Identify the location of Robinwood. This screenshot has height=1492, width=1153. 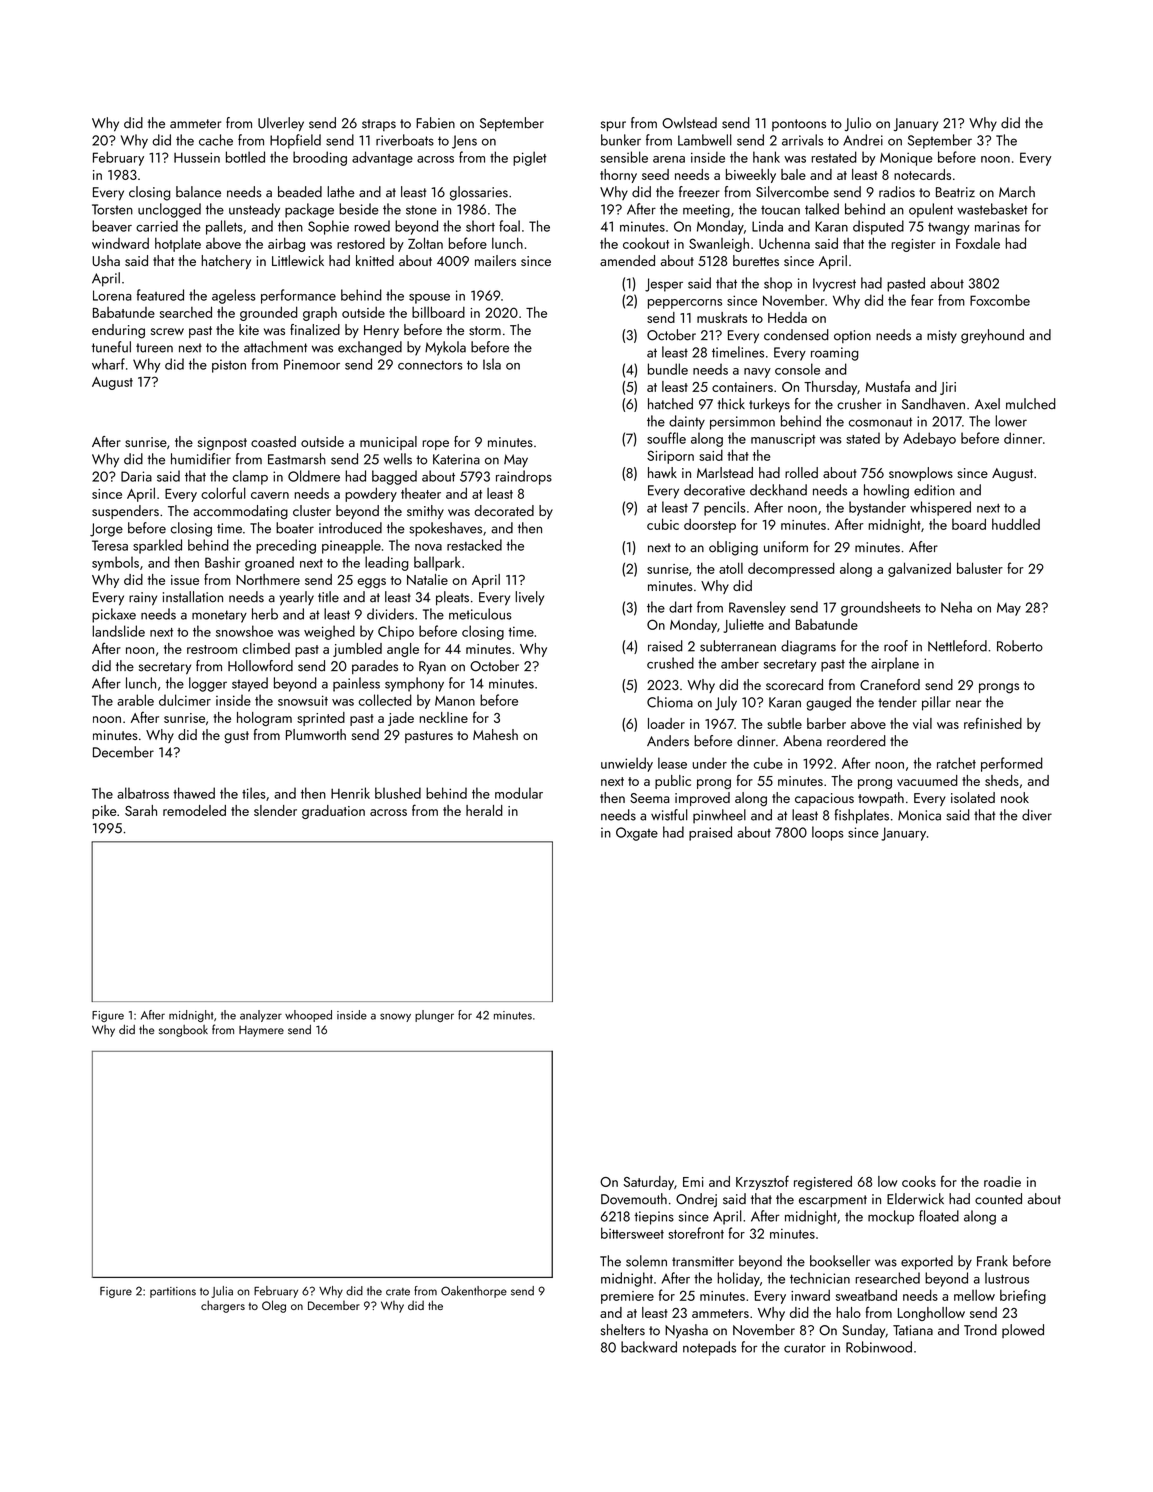
(879, 1347).
